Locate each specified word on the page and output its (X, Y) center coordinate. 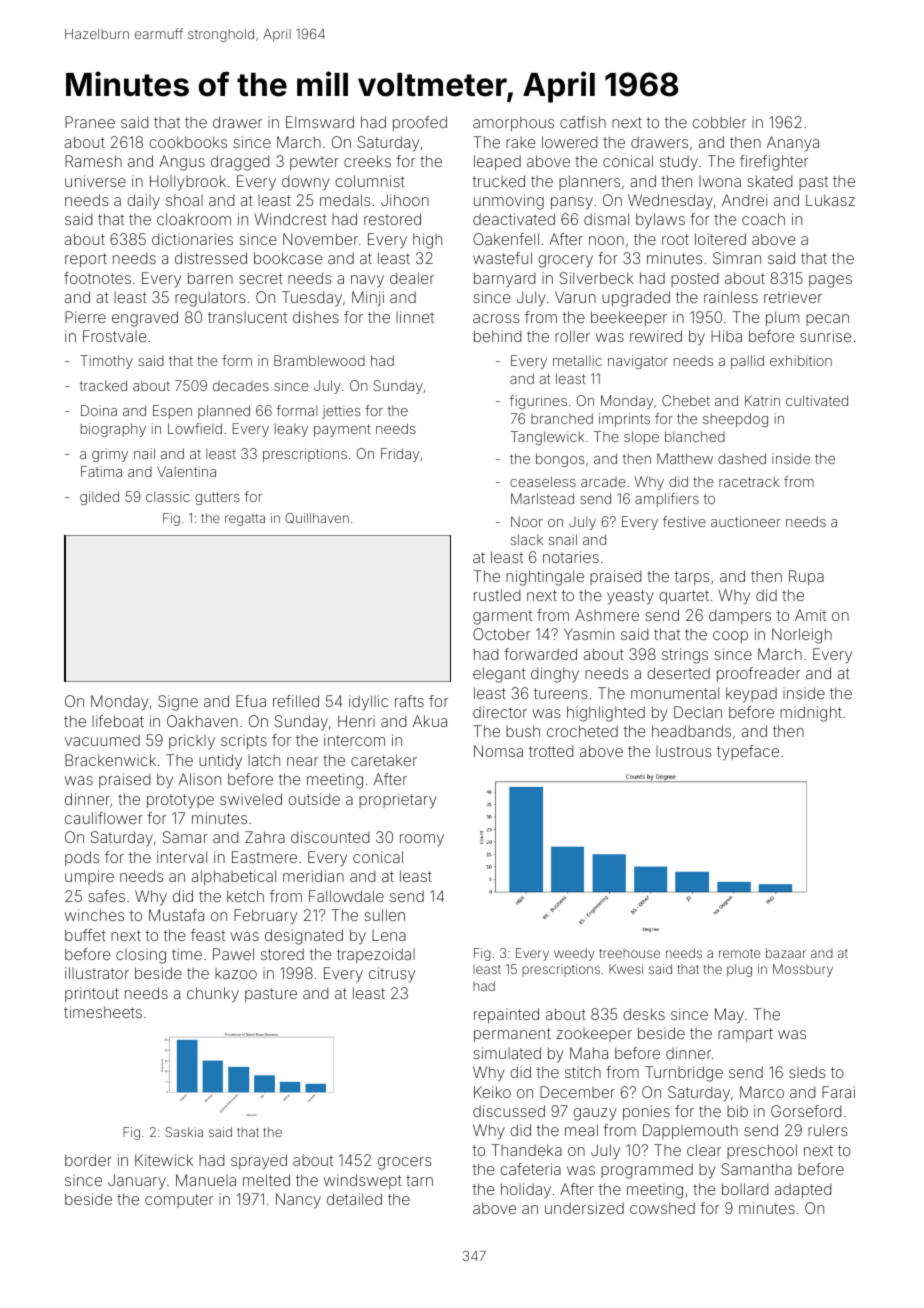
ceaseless (543, 481)
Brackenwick (110, 760)
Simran (737, 258)
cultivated (817, 400)
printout (92, 994)
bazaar (786, 953)
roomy (422, 840)
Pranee (90, 122)
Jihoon (405, 200)
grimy (110, 455)
